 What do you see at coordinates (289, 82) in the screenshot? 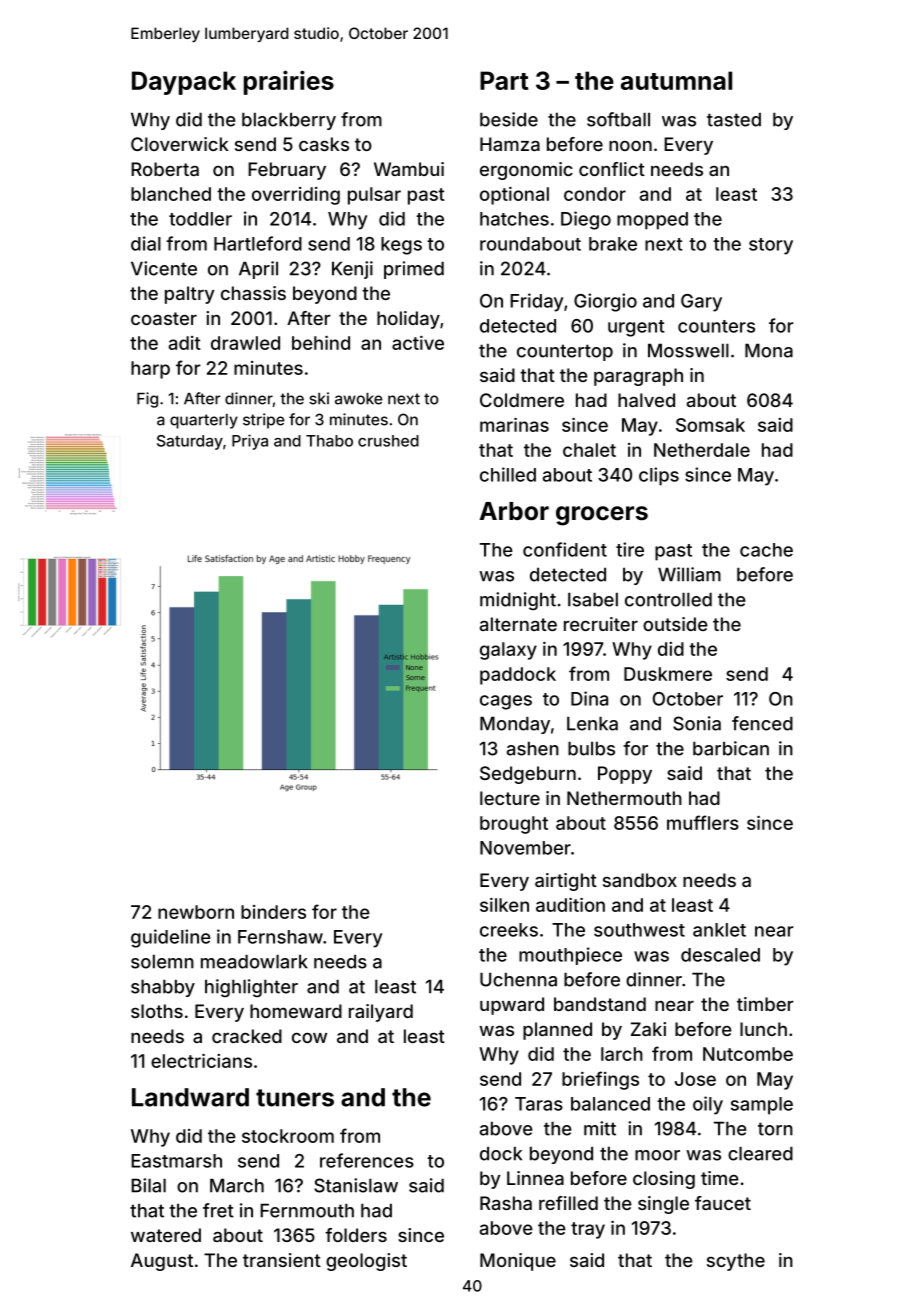
I see `prairies` at bounding box center [289, 82].
